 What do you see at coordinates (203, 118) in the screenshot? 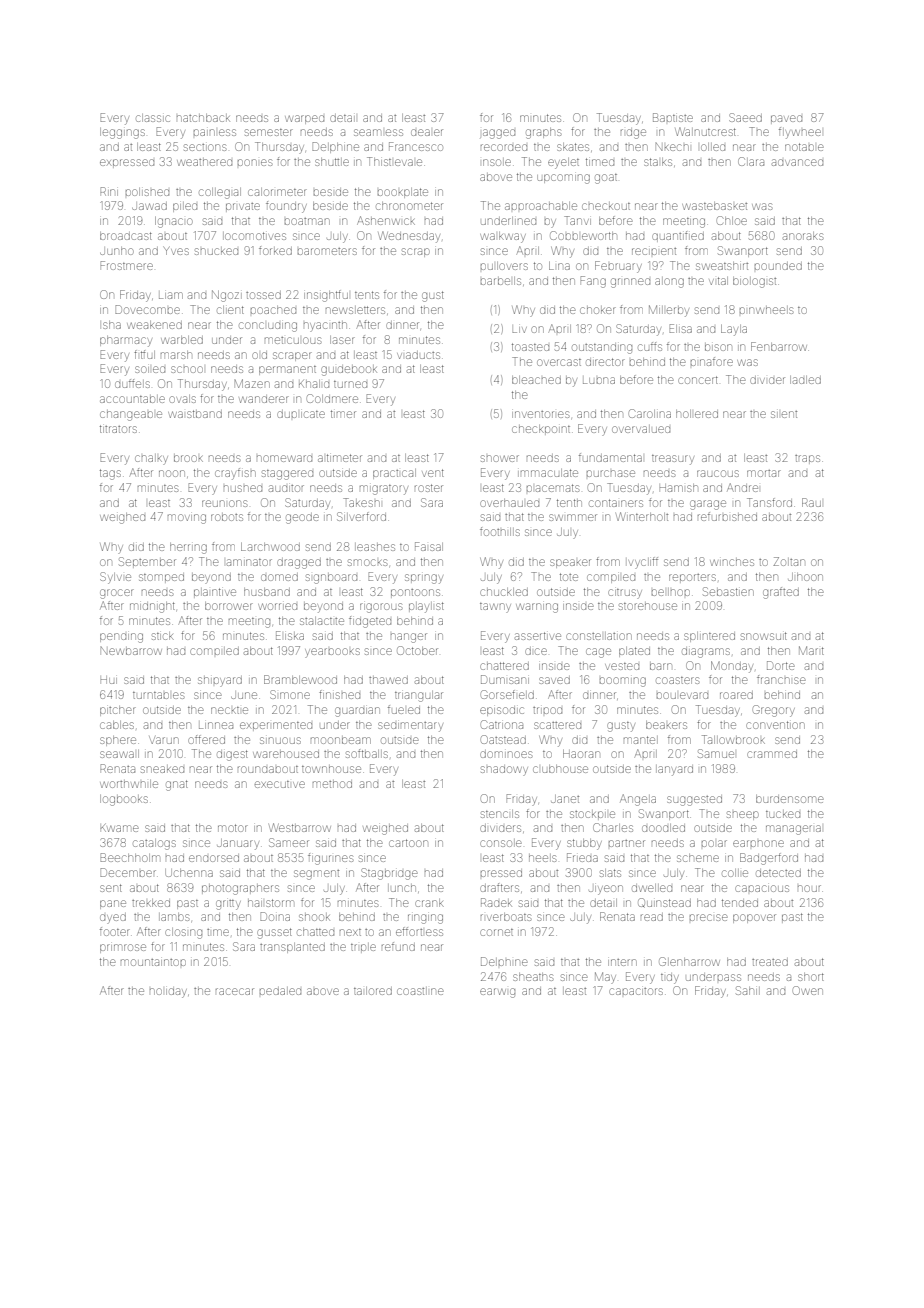
I see `hatchback` at bounding box center [203, 118].
